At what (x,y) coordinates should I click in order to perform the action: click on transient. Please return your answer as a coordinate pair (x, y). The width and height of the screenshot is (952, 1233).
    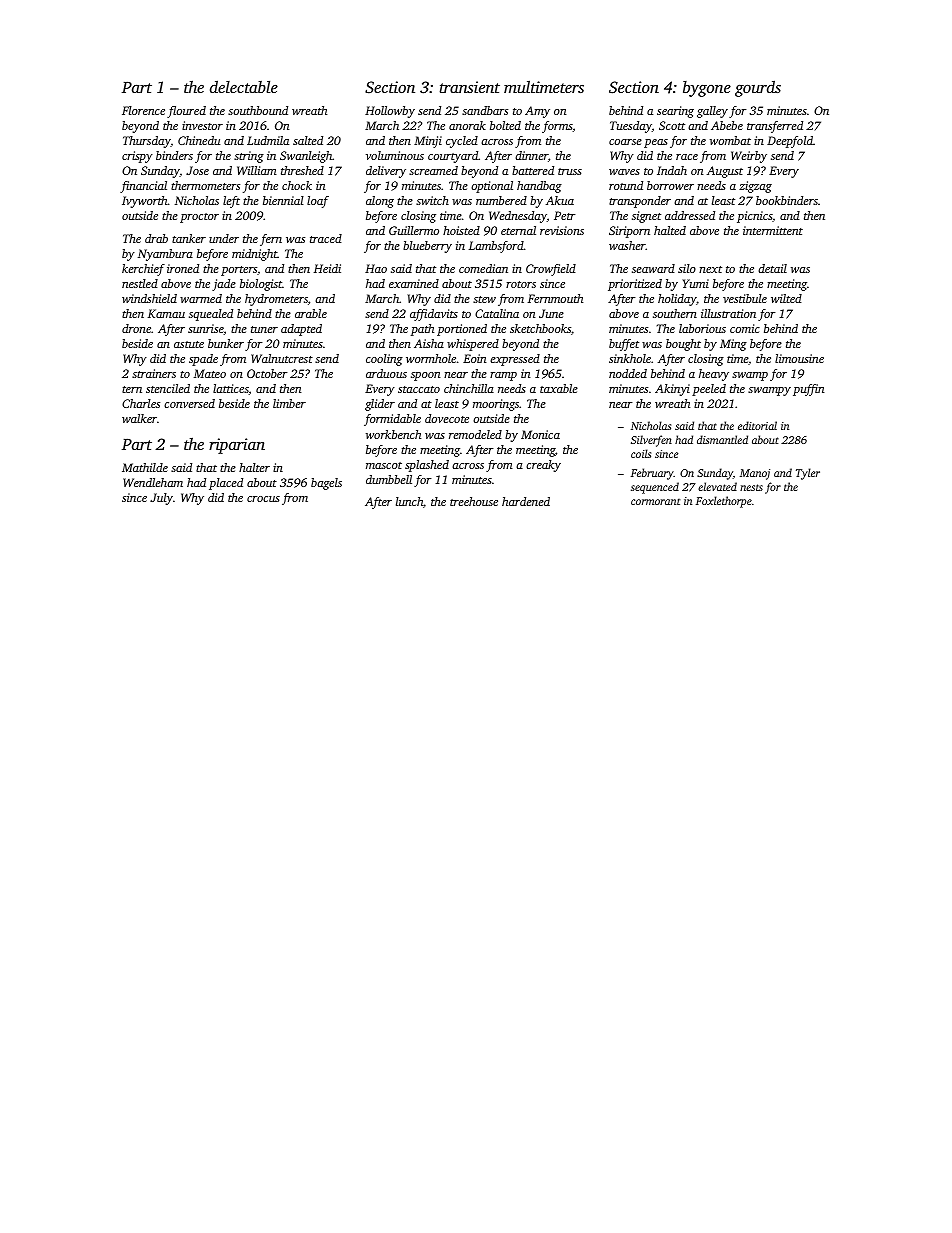
    Looking at the image, I should click on (470, 87).
